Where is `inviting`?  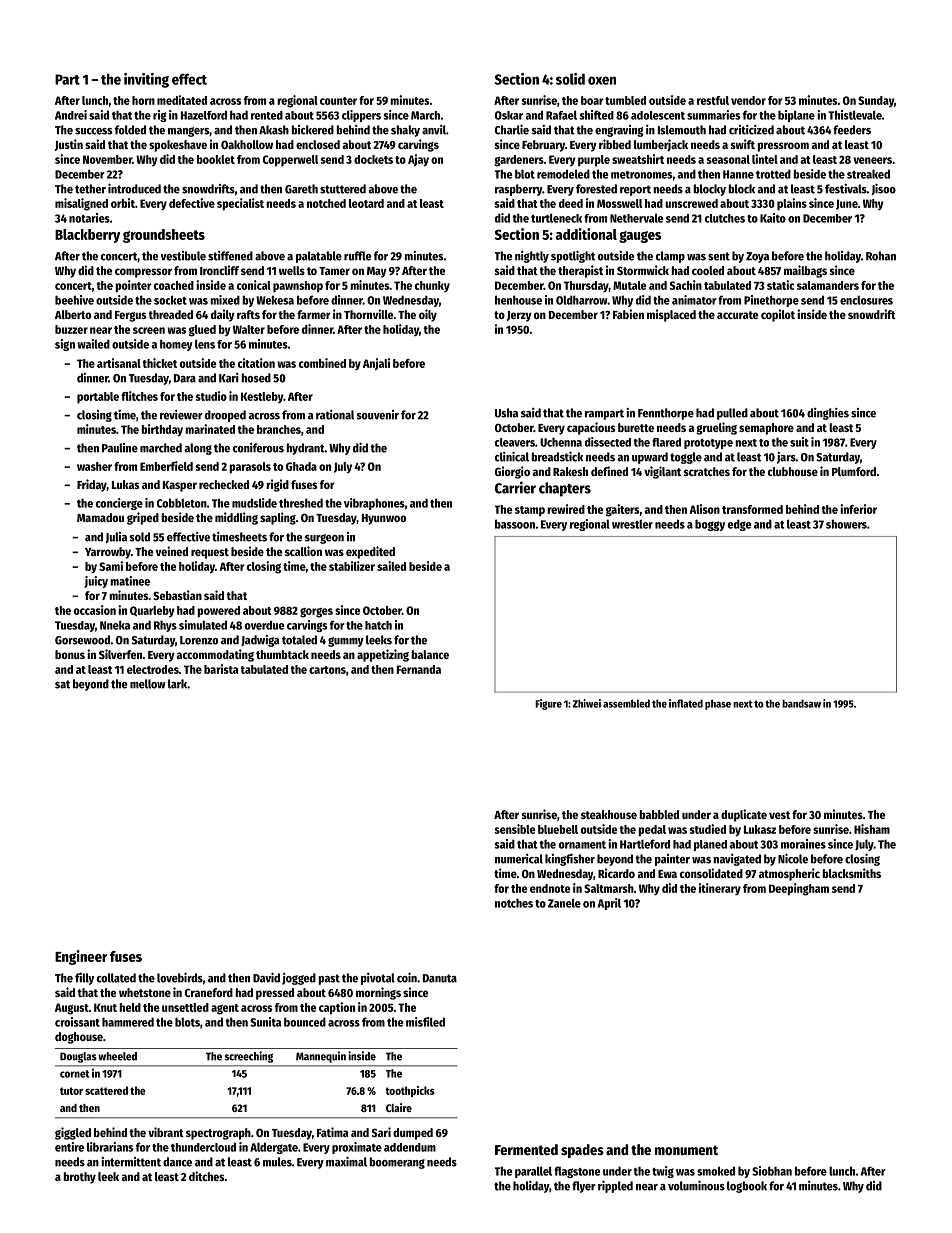
inviting is located at coordinates (146, 80).
